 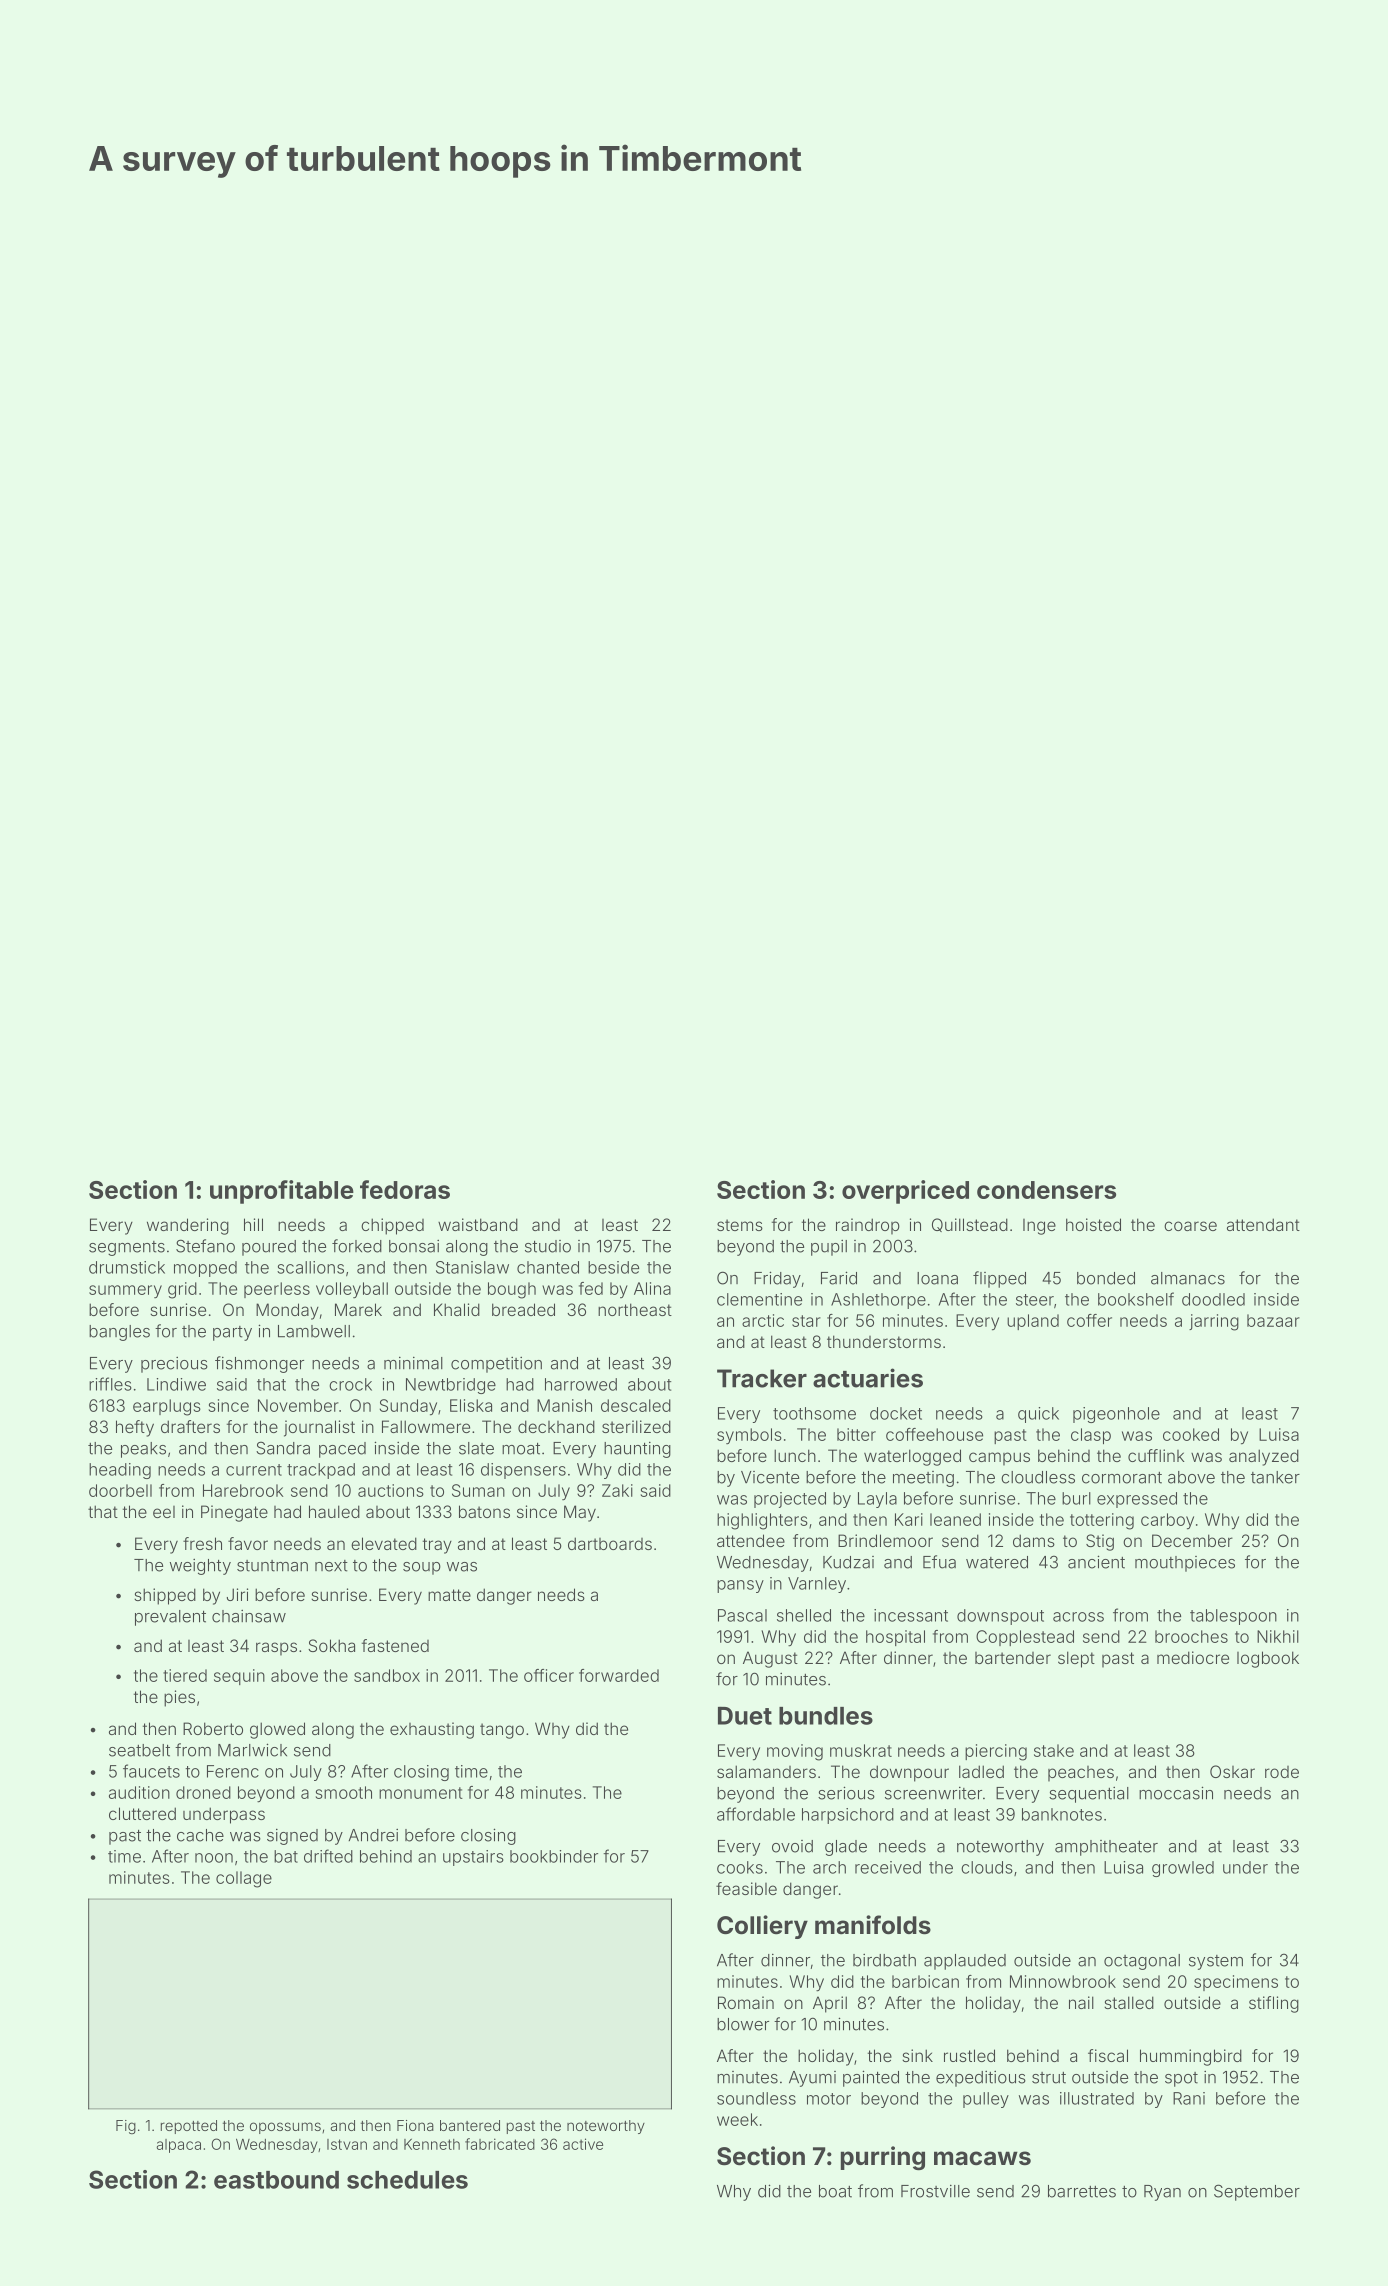 What do you see at coordinates (1183, 1869) in the page?
I see `growled` at bounding box center [1183, 1869].
